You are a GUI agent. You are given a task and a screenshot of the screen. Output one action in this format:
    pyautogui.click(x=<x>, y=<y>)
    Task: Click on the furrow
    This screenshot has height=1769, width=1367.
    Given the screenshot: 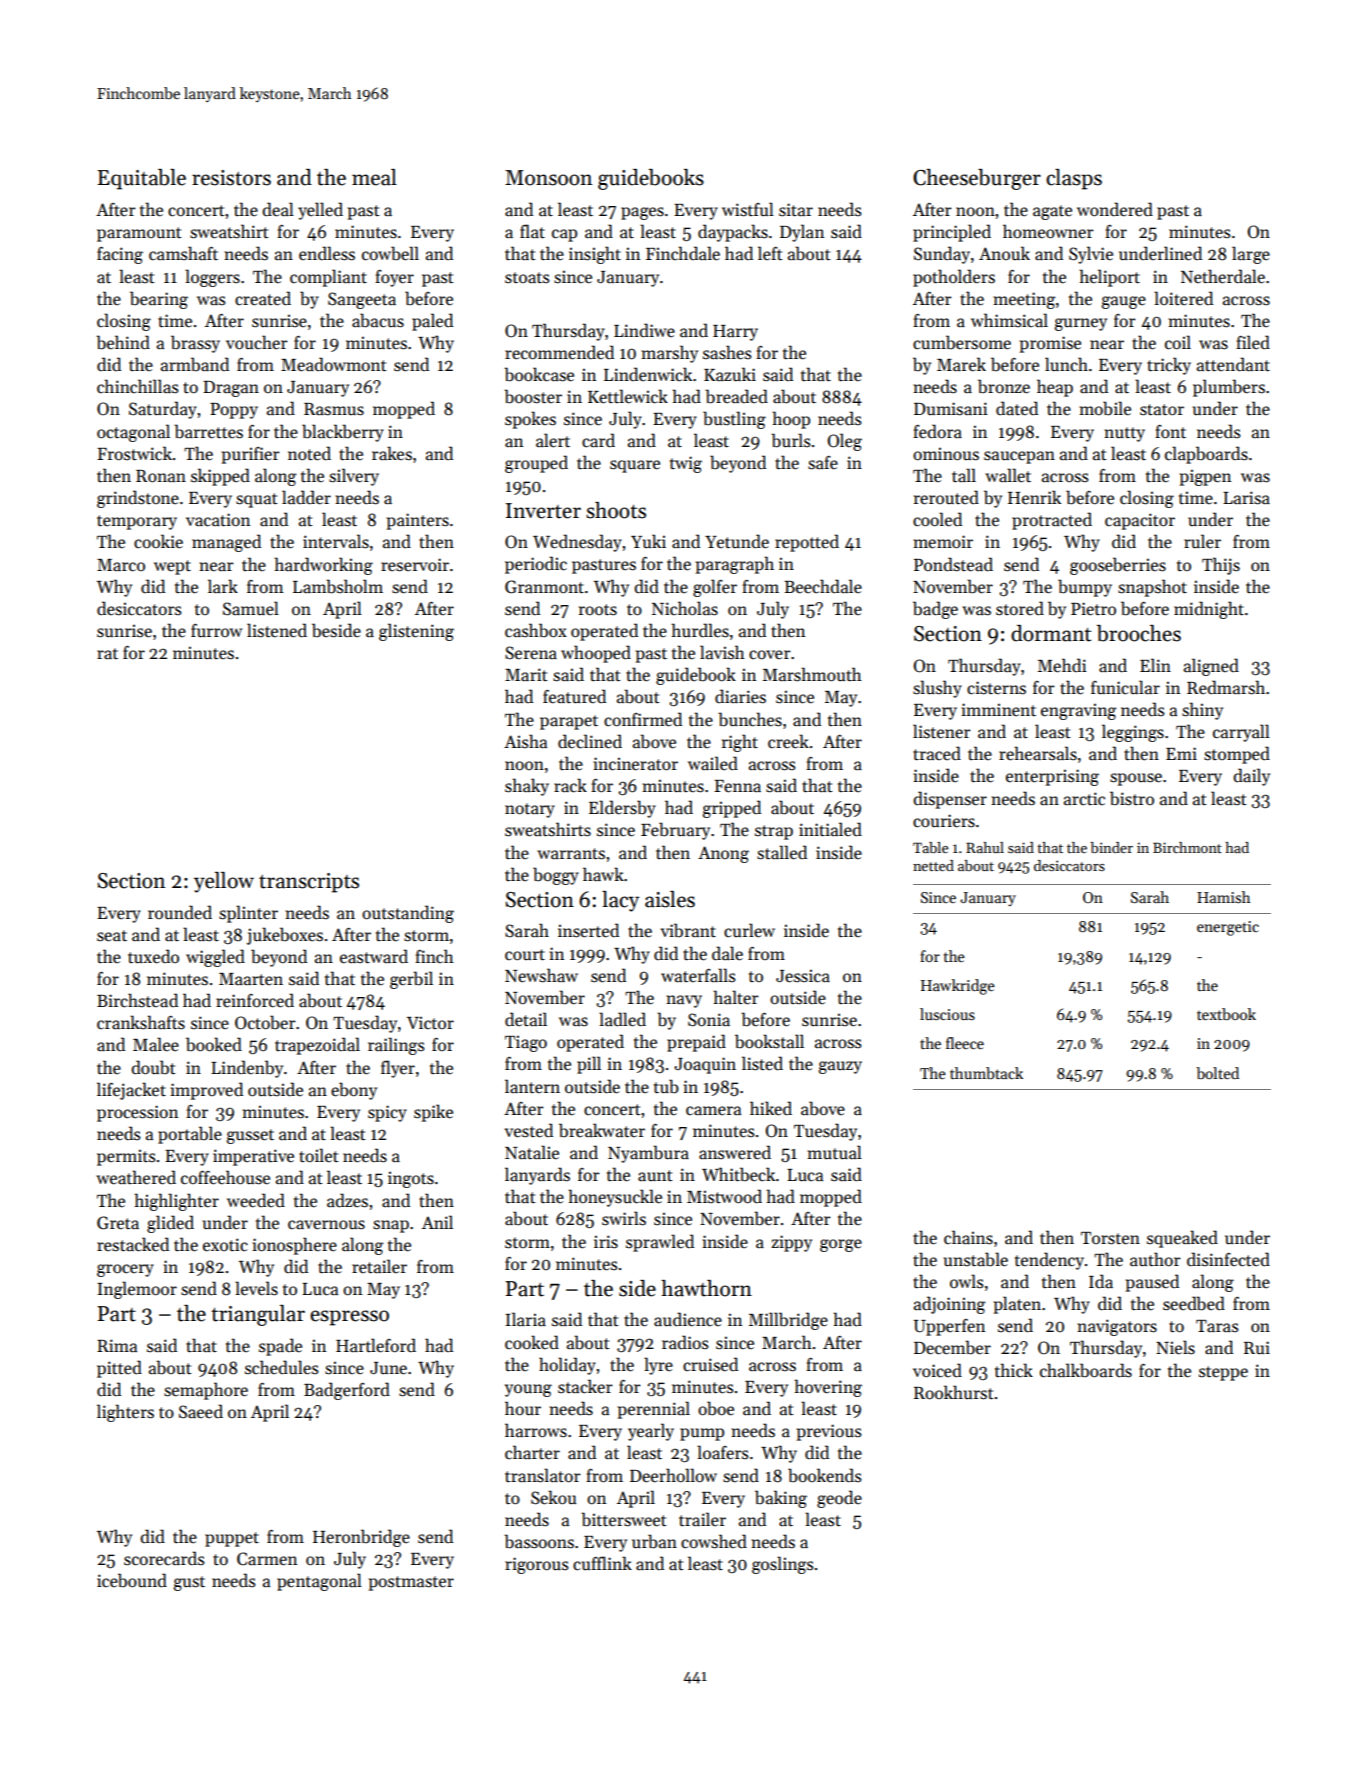 What is the action you would take?
    pyautogui.click(x=216, y=631)
